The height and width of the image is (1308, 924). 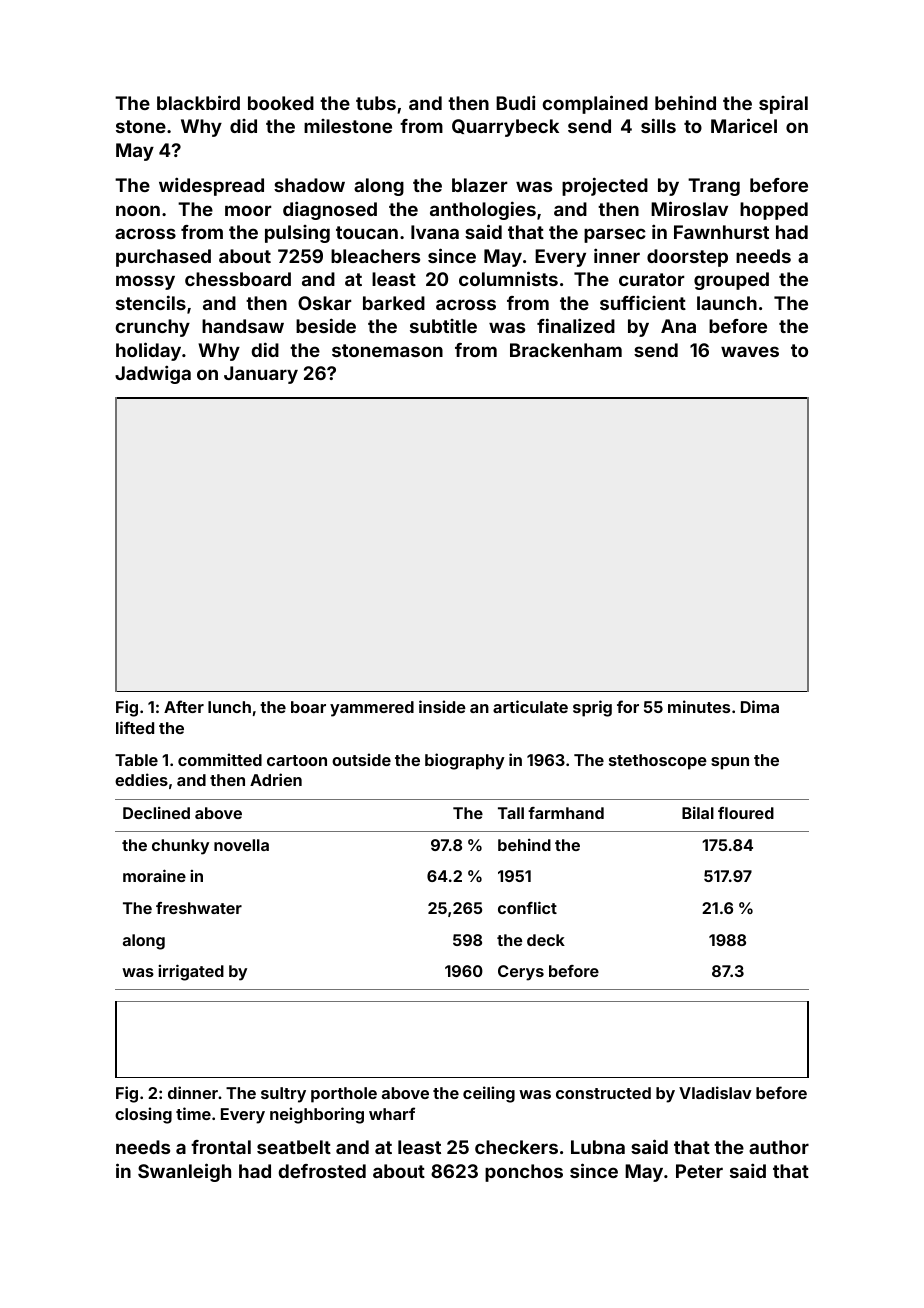 What do you see at coordinates (783, 105) in the image?
I see `spiral` at bounding box center [783, 105].
